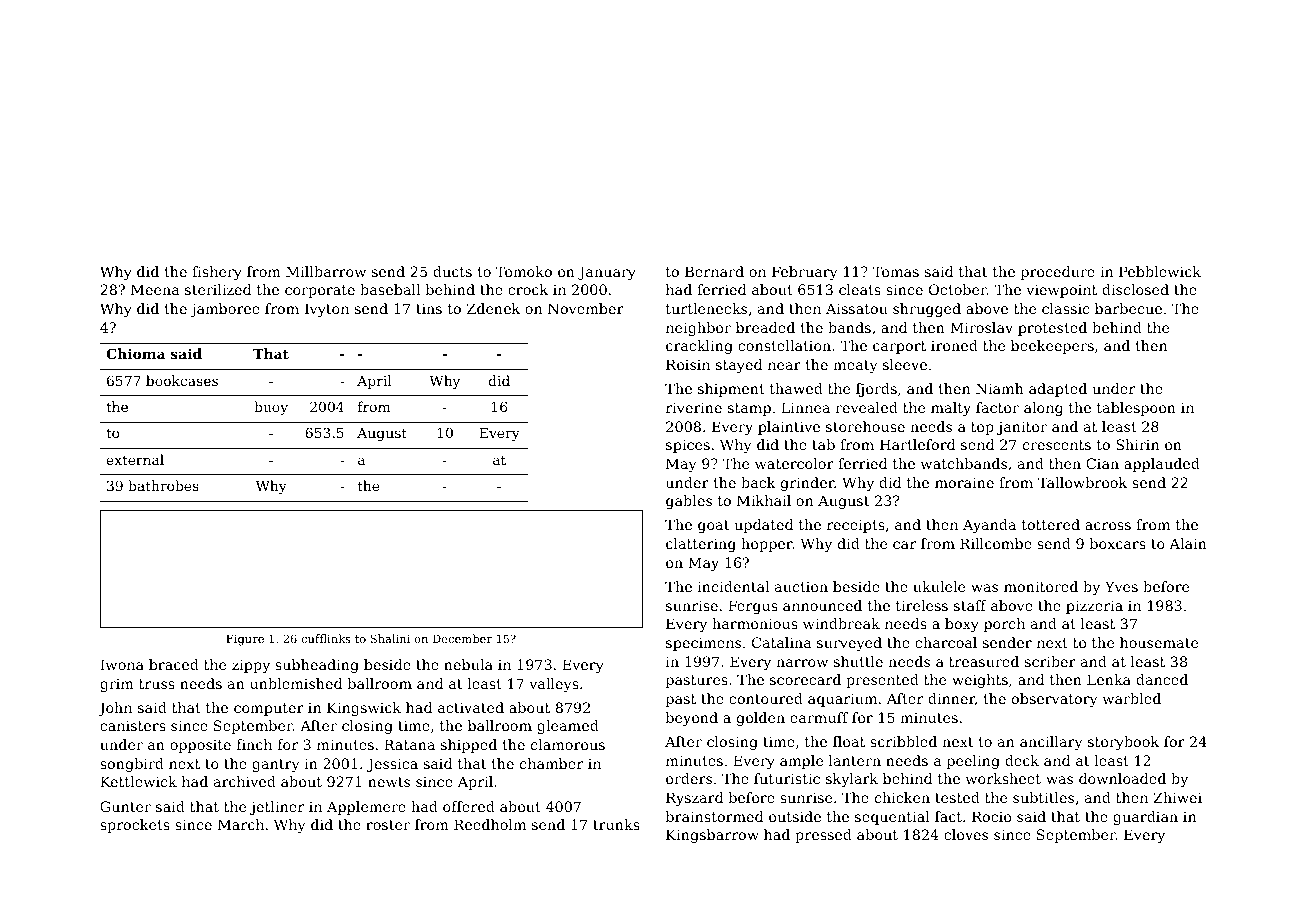  I want to click on clattering, so click(701, 545).
